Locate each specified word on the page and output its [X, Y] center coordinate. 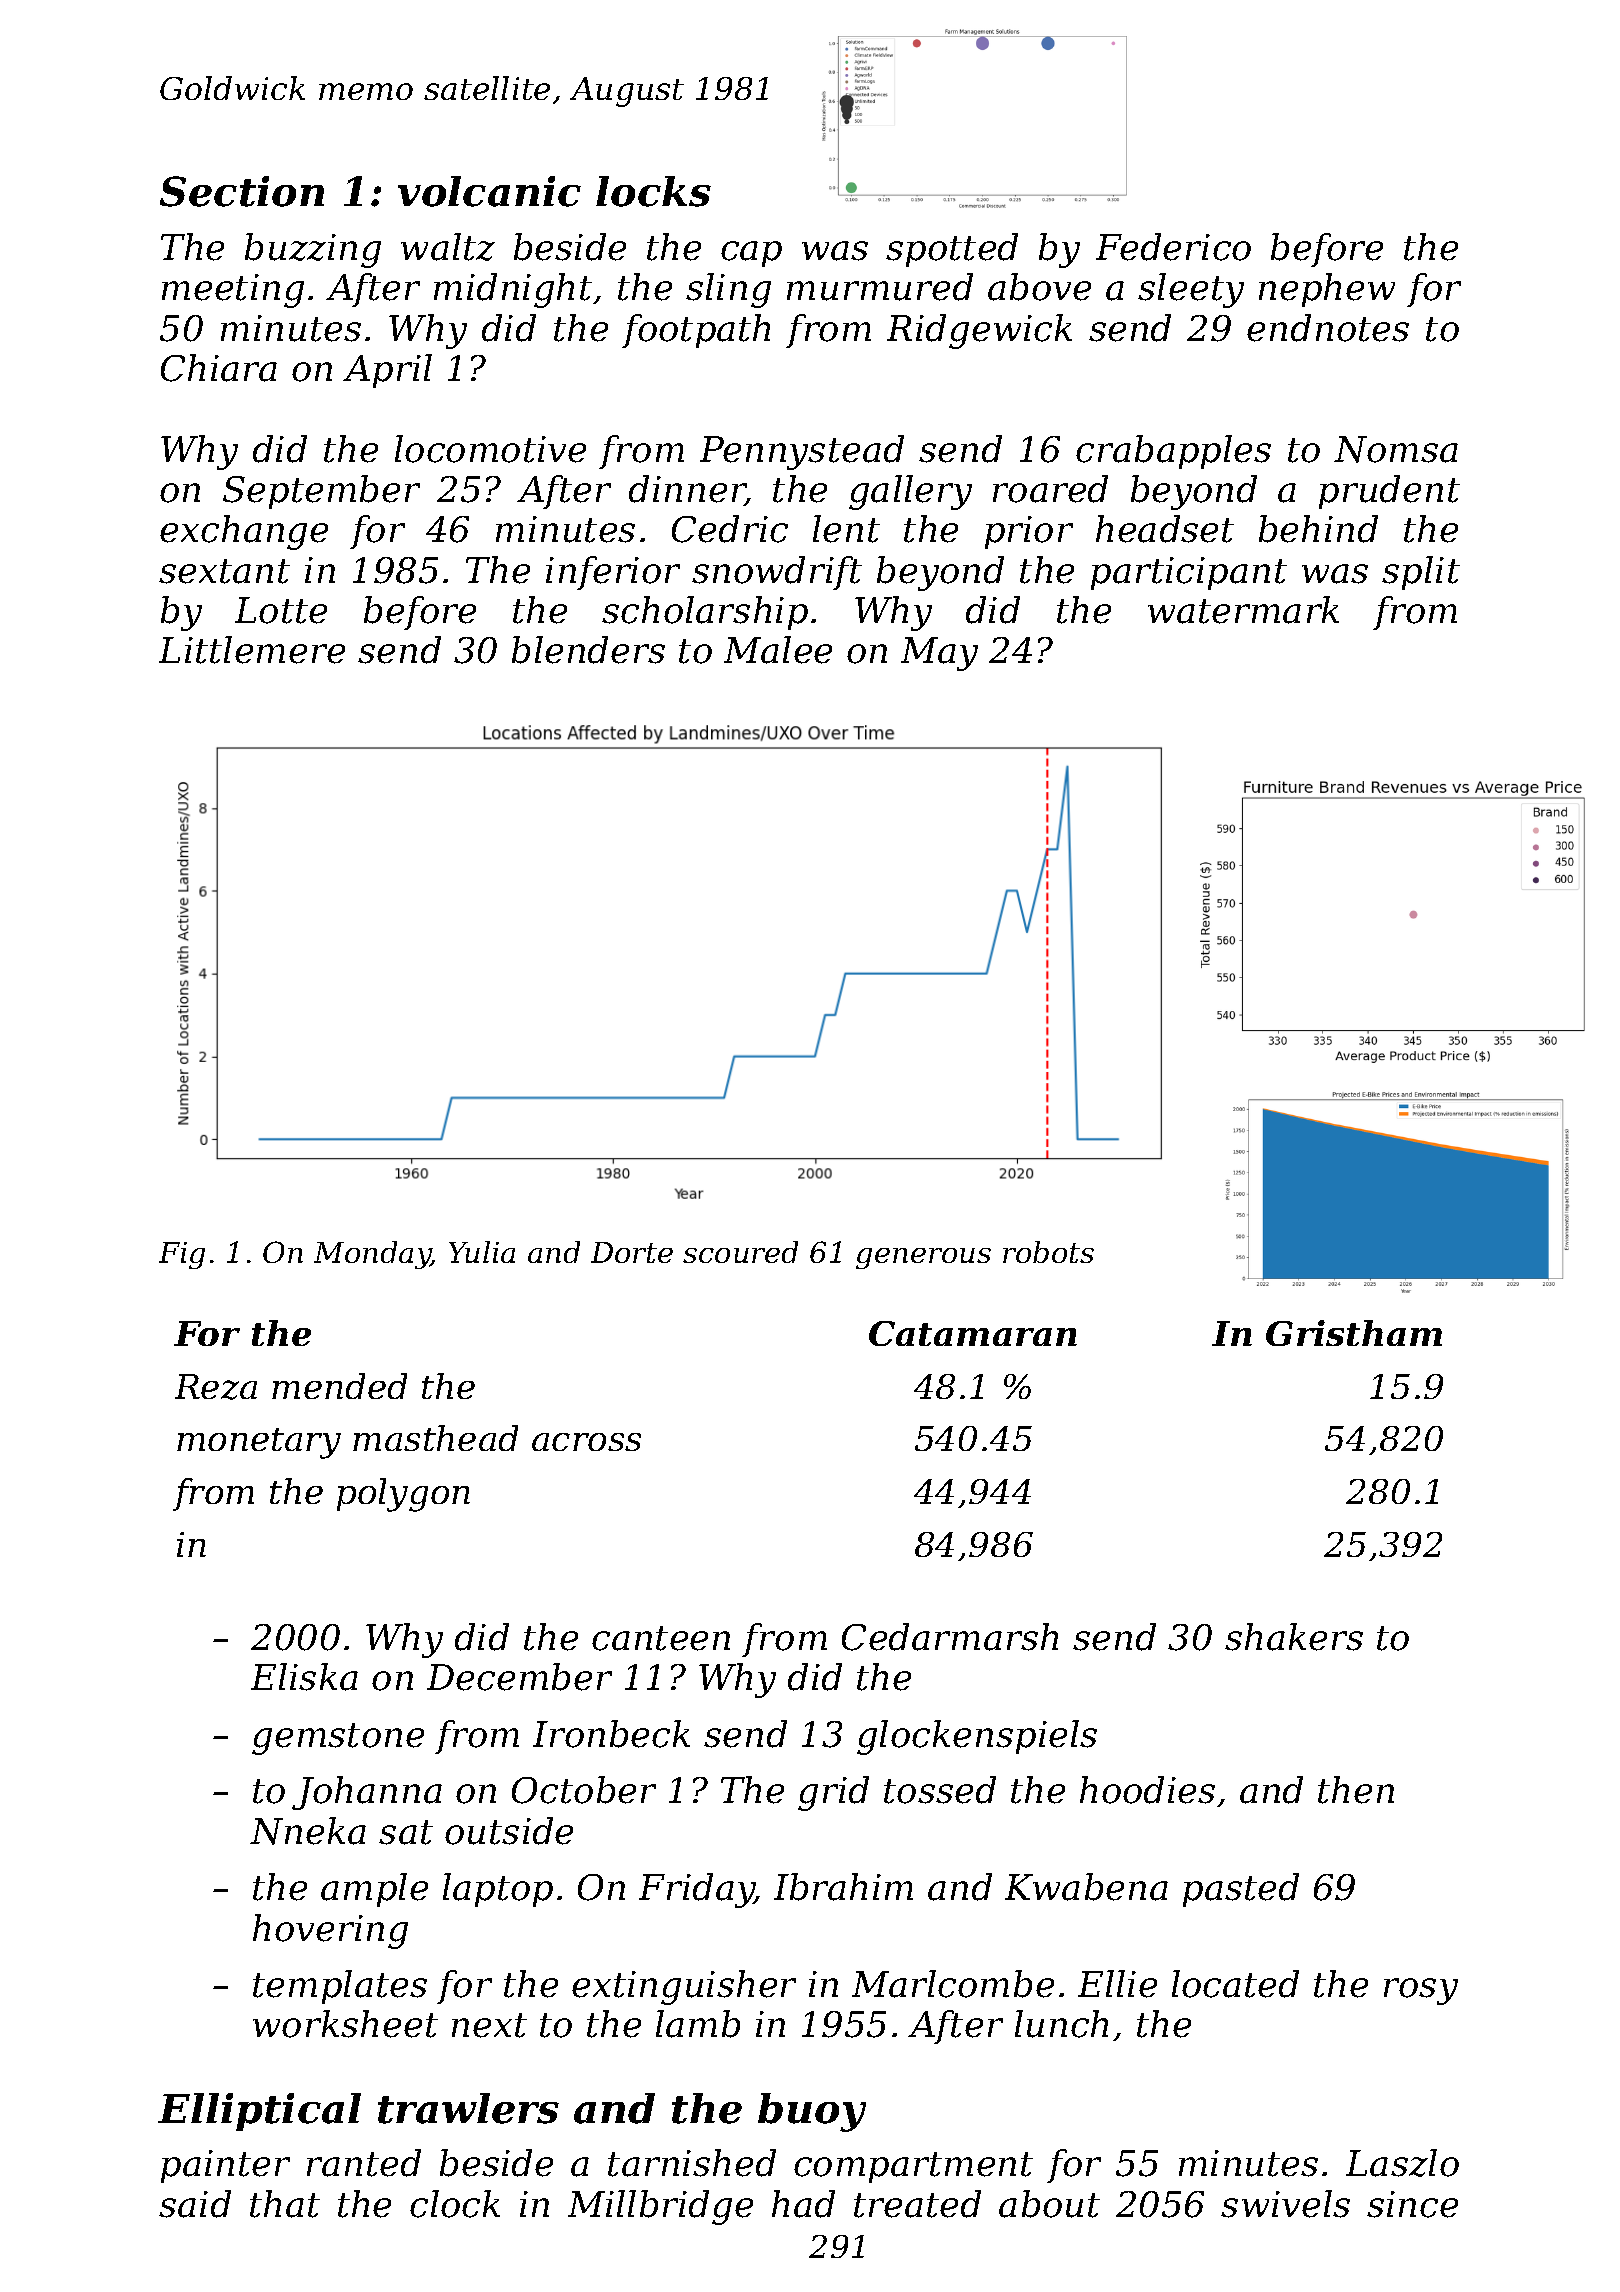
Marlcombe [953, 1984]
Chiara [219, 368]
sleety [1191, 290]
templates [340, 1987]
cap [751, 254]
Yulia [482, 1252]
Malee [778, 650]
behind [1318, 529]
